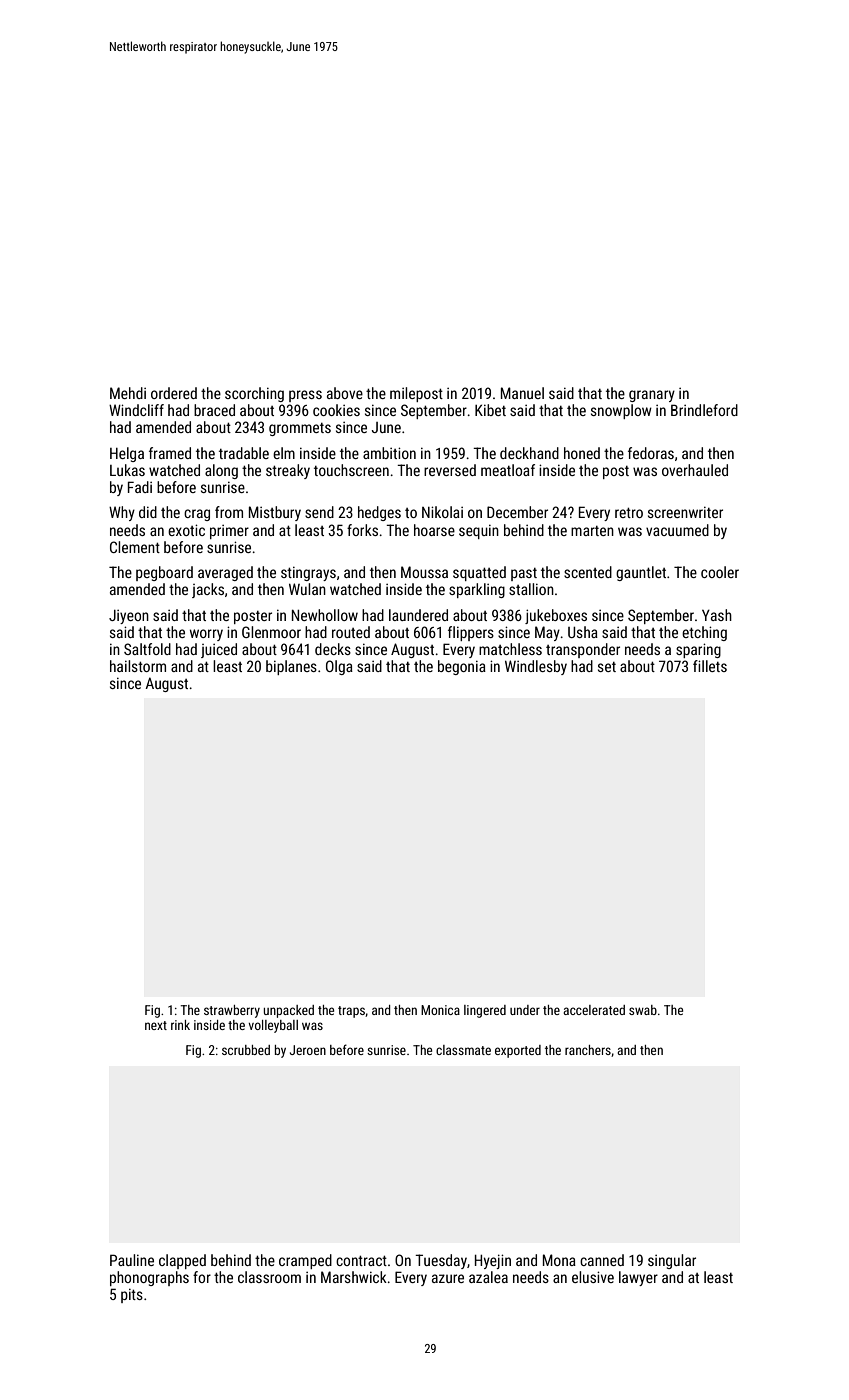 The height and width of the image is (1400, 849). What do you see at coordinates (291, 667) in the image?
I see `biplanes` at bounding box center [291, 667].
